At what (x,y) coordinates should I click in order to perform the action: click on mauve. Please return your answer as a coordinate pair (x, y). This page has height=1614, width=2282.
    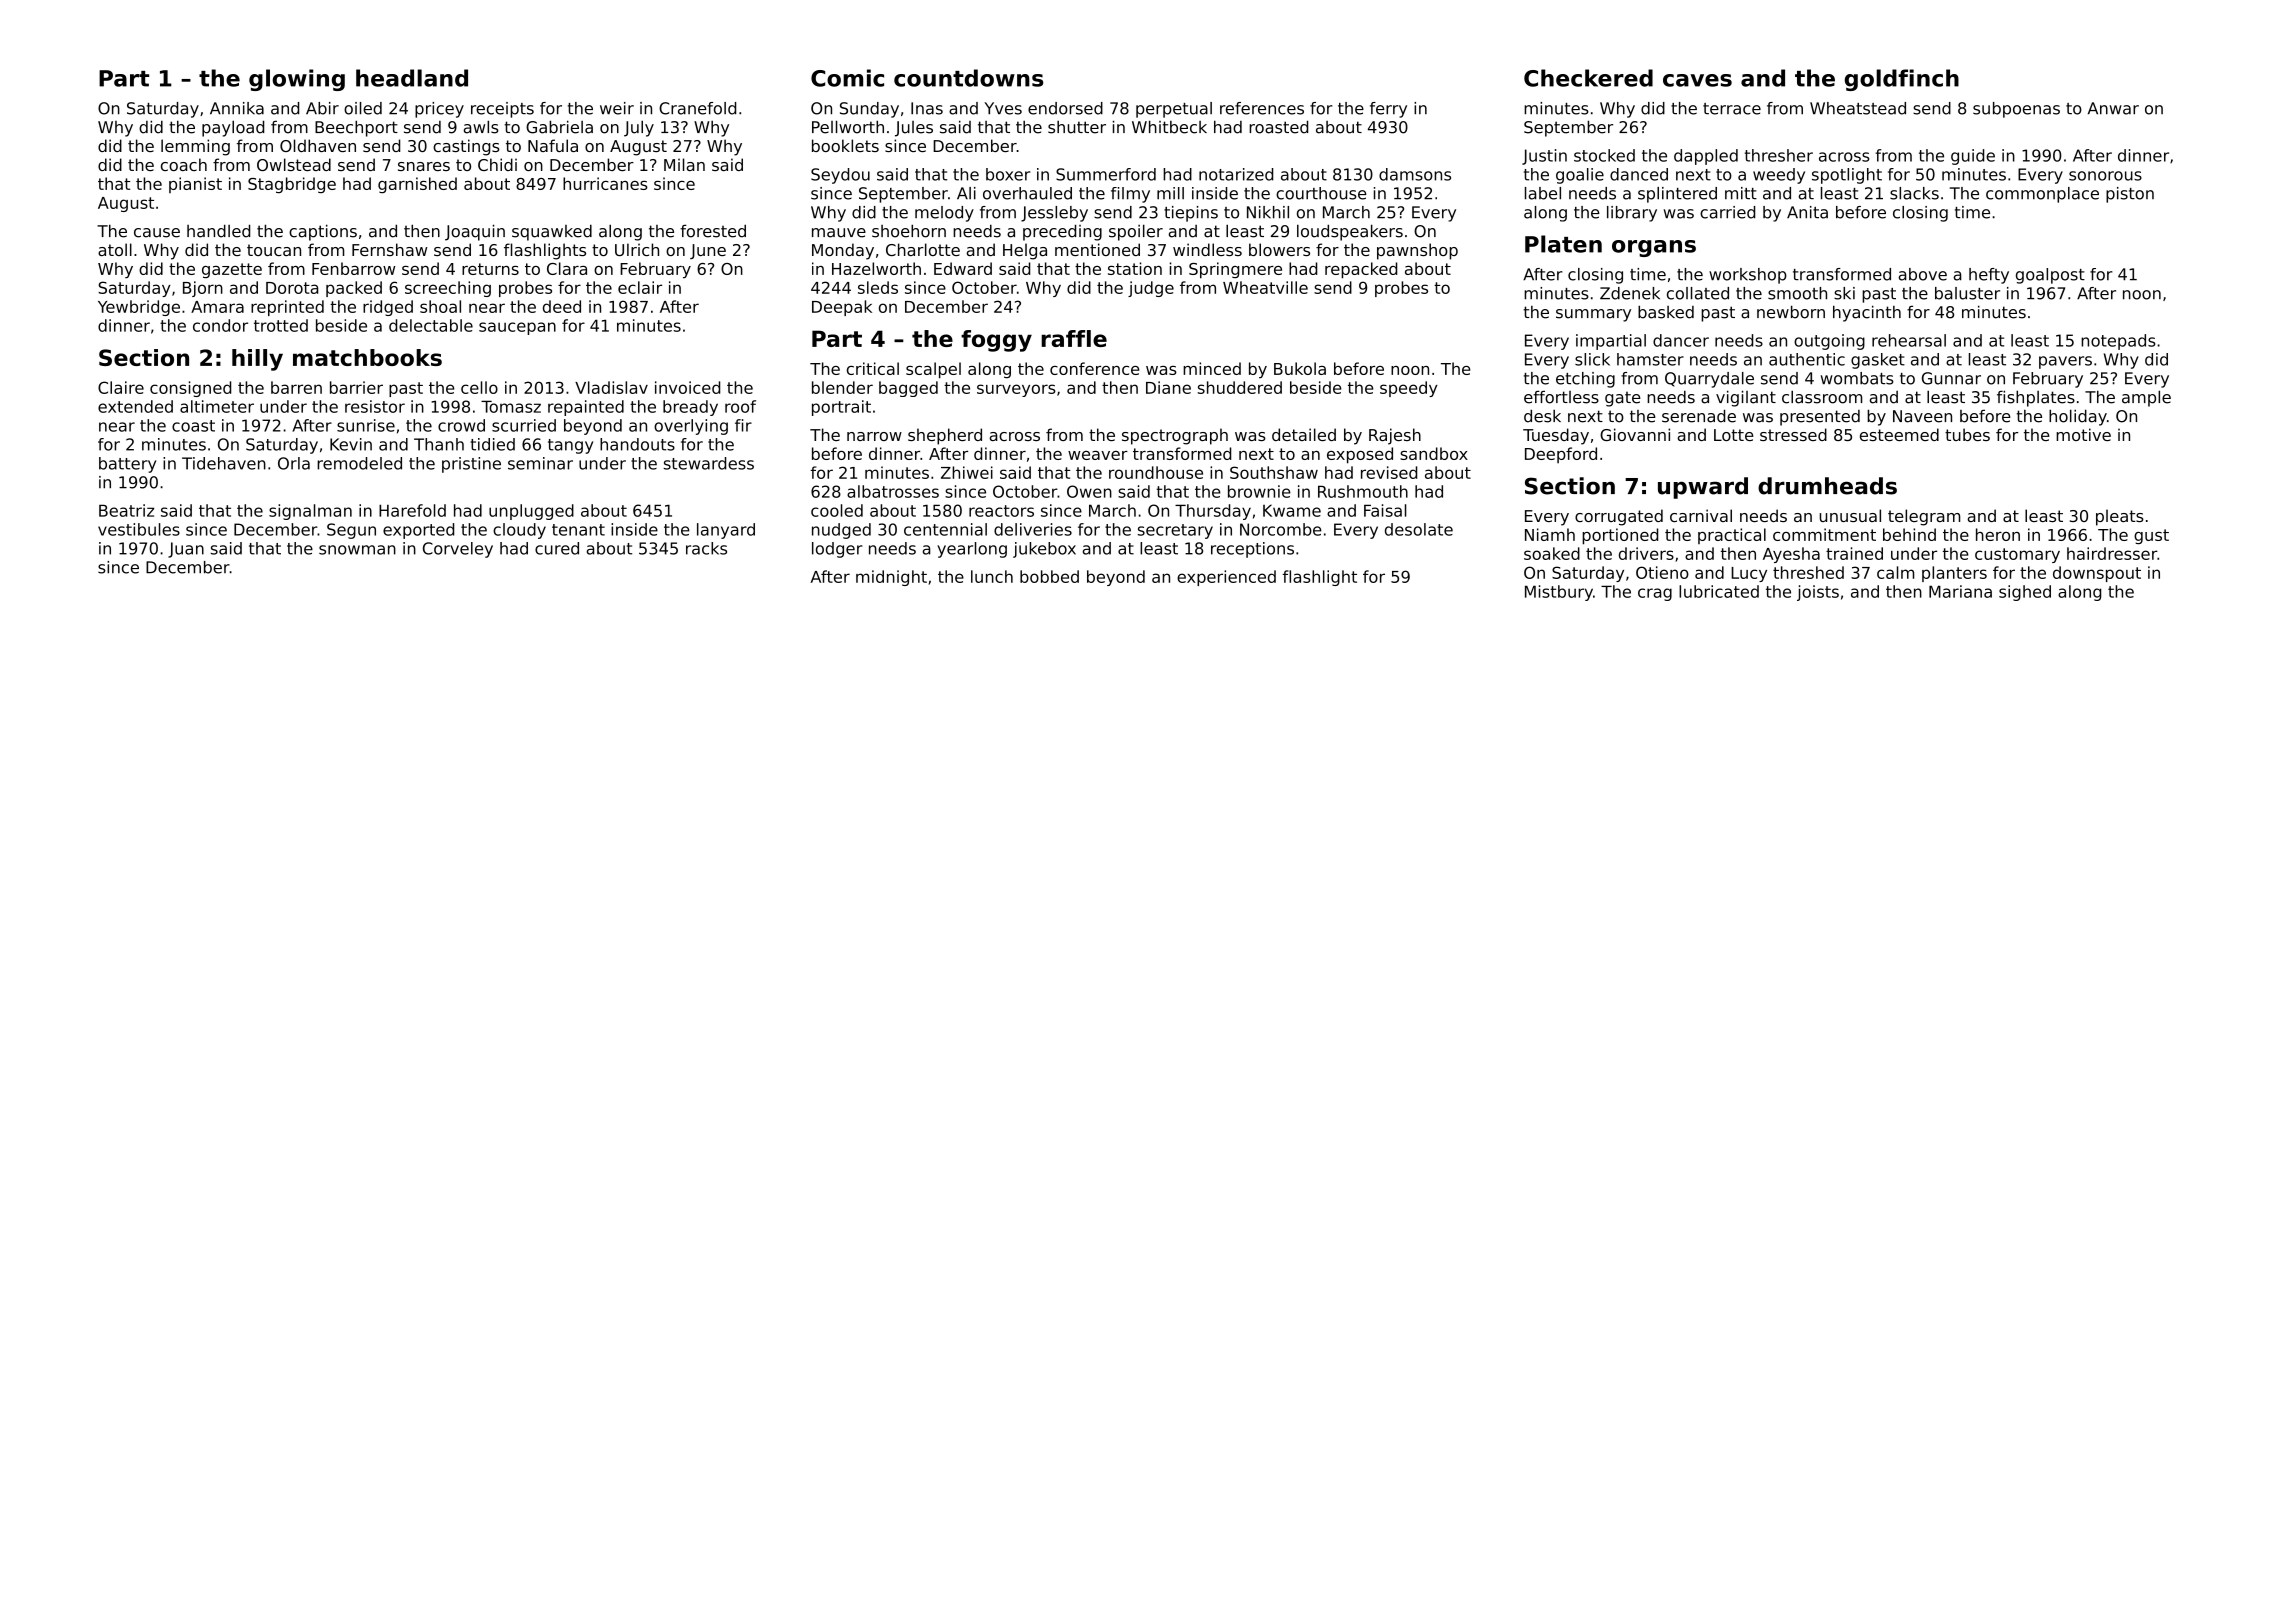
    Looking at the image, I should click on (839, 233).
